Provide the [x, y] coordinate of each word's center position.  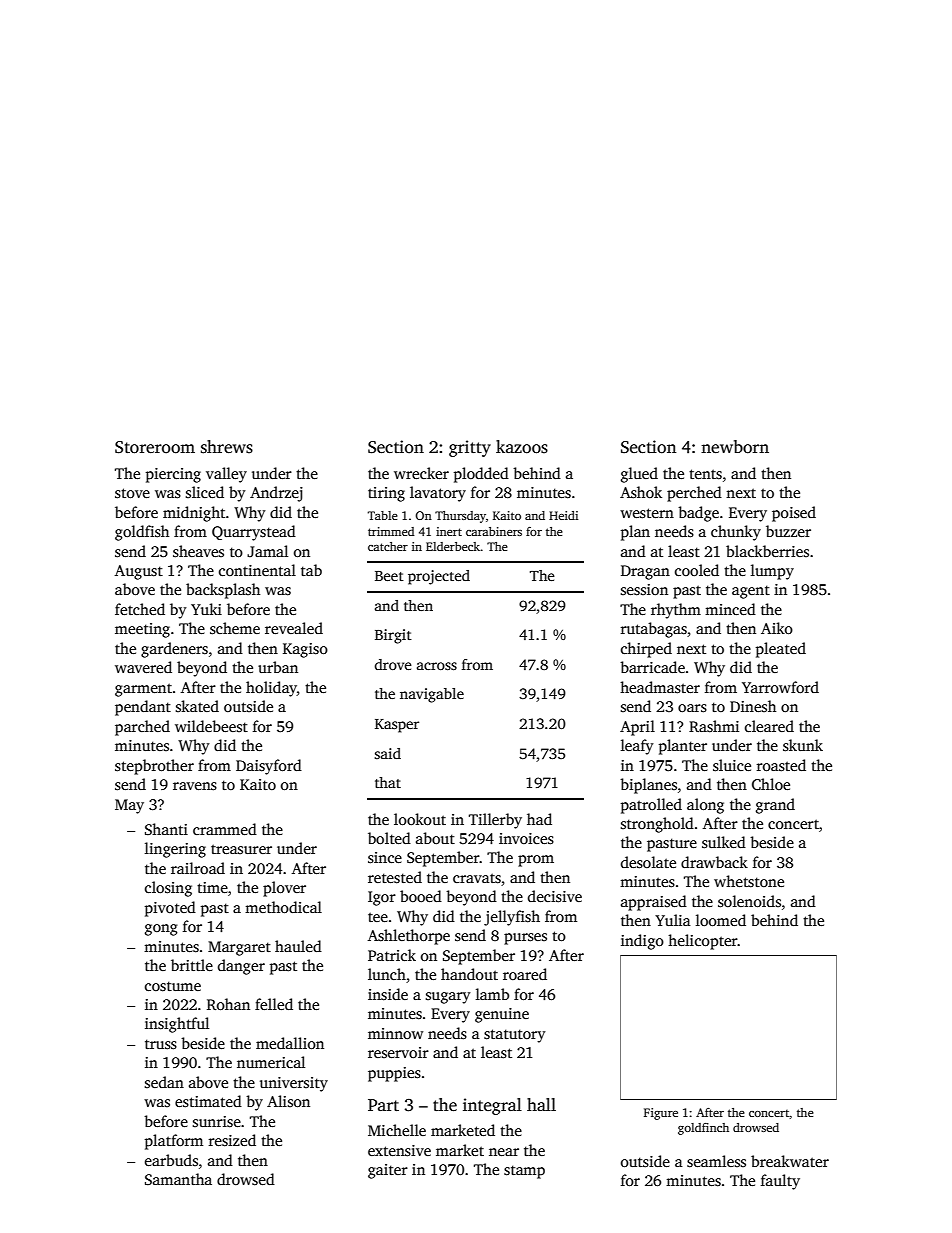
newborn [735, 447]
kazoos [522, 447]
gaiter [388, 1171]
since [385, 858]
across [437, 666]
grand [775, 806]
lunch [387, 974]
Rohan [228, 1004]
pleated [781, 650]
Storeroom [155, 447]
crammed [225, 829]
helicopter [703, 942]
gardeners [174, 650]
